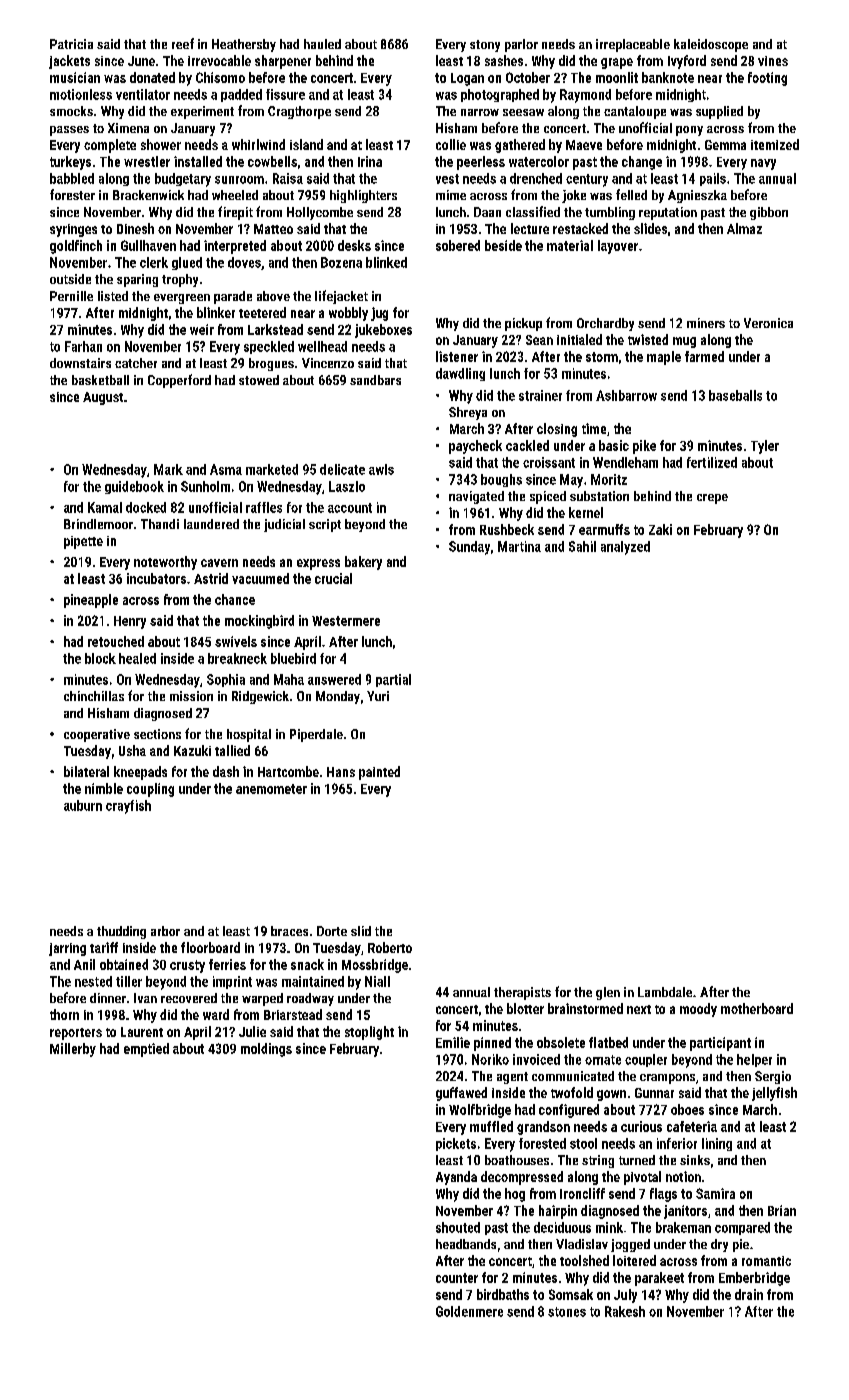 The image size is (849, 1400). I want to click on emptied, so click(146, 1050).
